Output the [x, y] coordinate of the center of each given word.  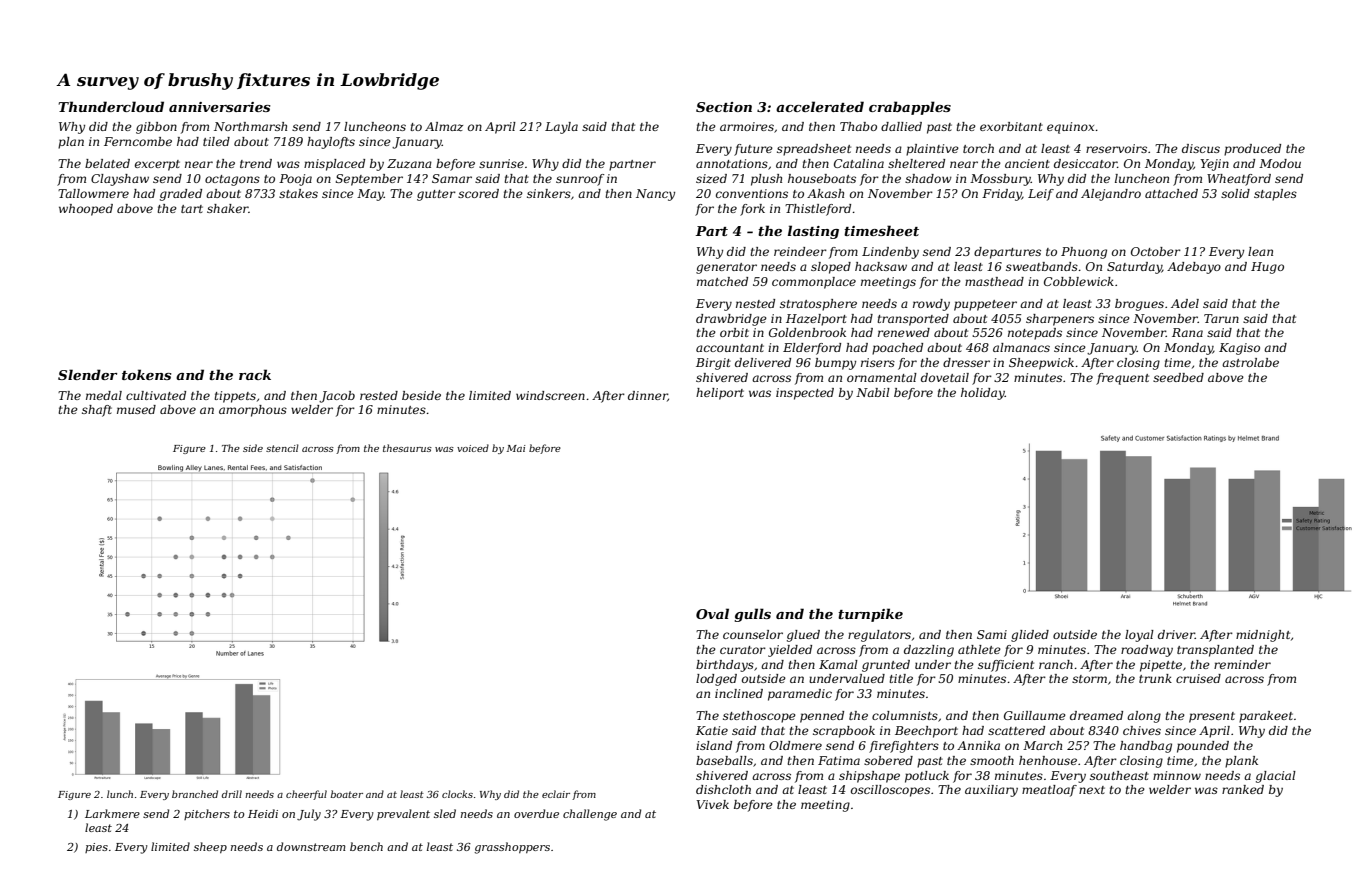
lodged [716, 680]
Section [724, 107]
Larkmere [112, 813]
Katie [712, 730]
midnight [1263, 636]
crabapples [910, 108]
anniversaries [220, 107]
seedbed [1178, 377]
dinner [648, 396]
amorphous [253, 411]
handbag [1146, 747]
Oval [712, 613]
